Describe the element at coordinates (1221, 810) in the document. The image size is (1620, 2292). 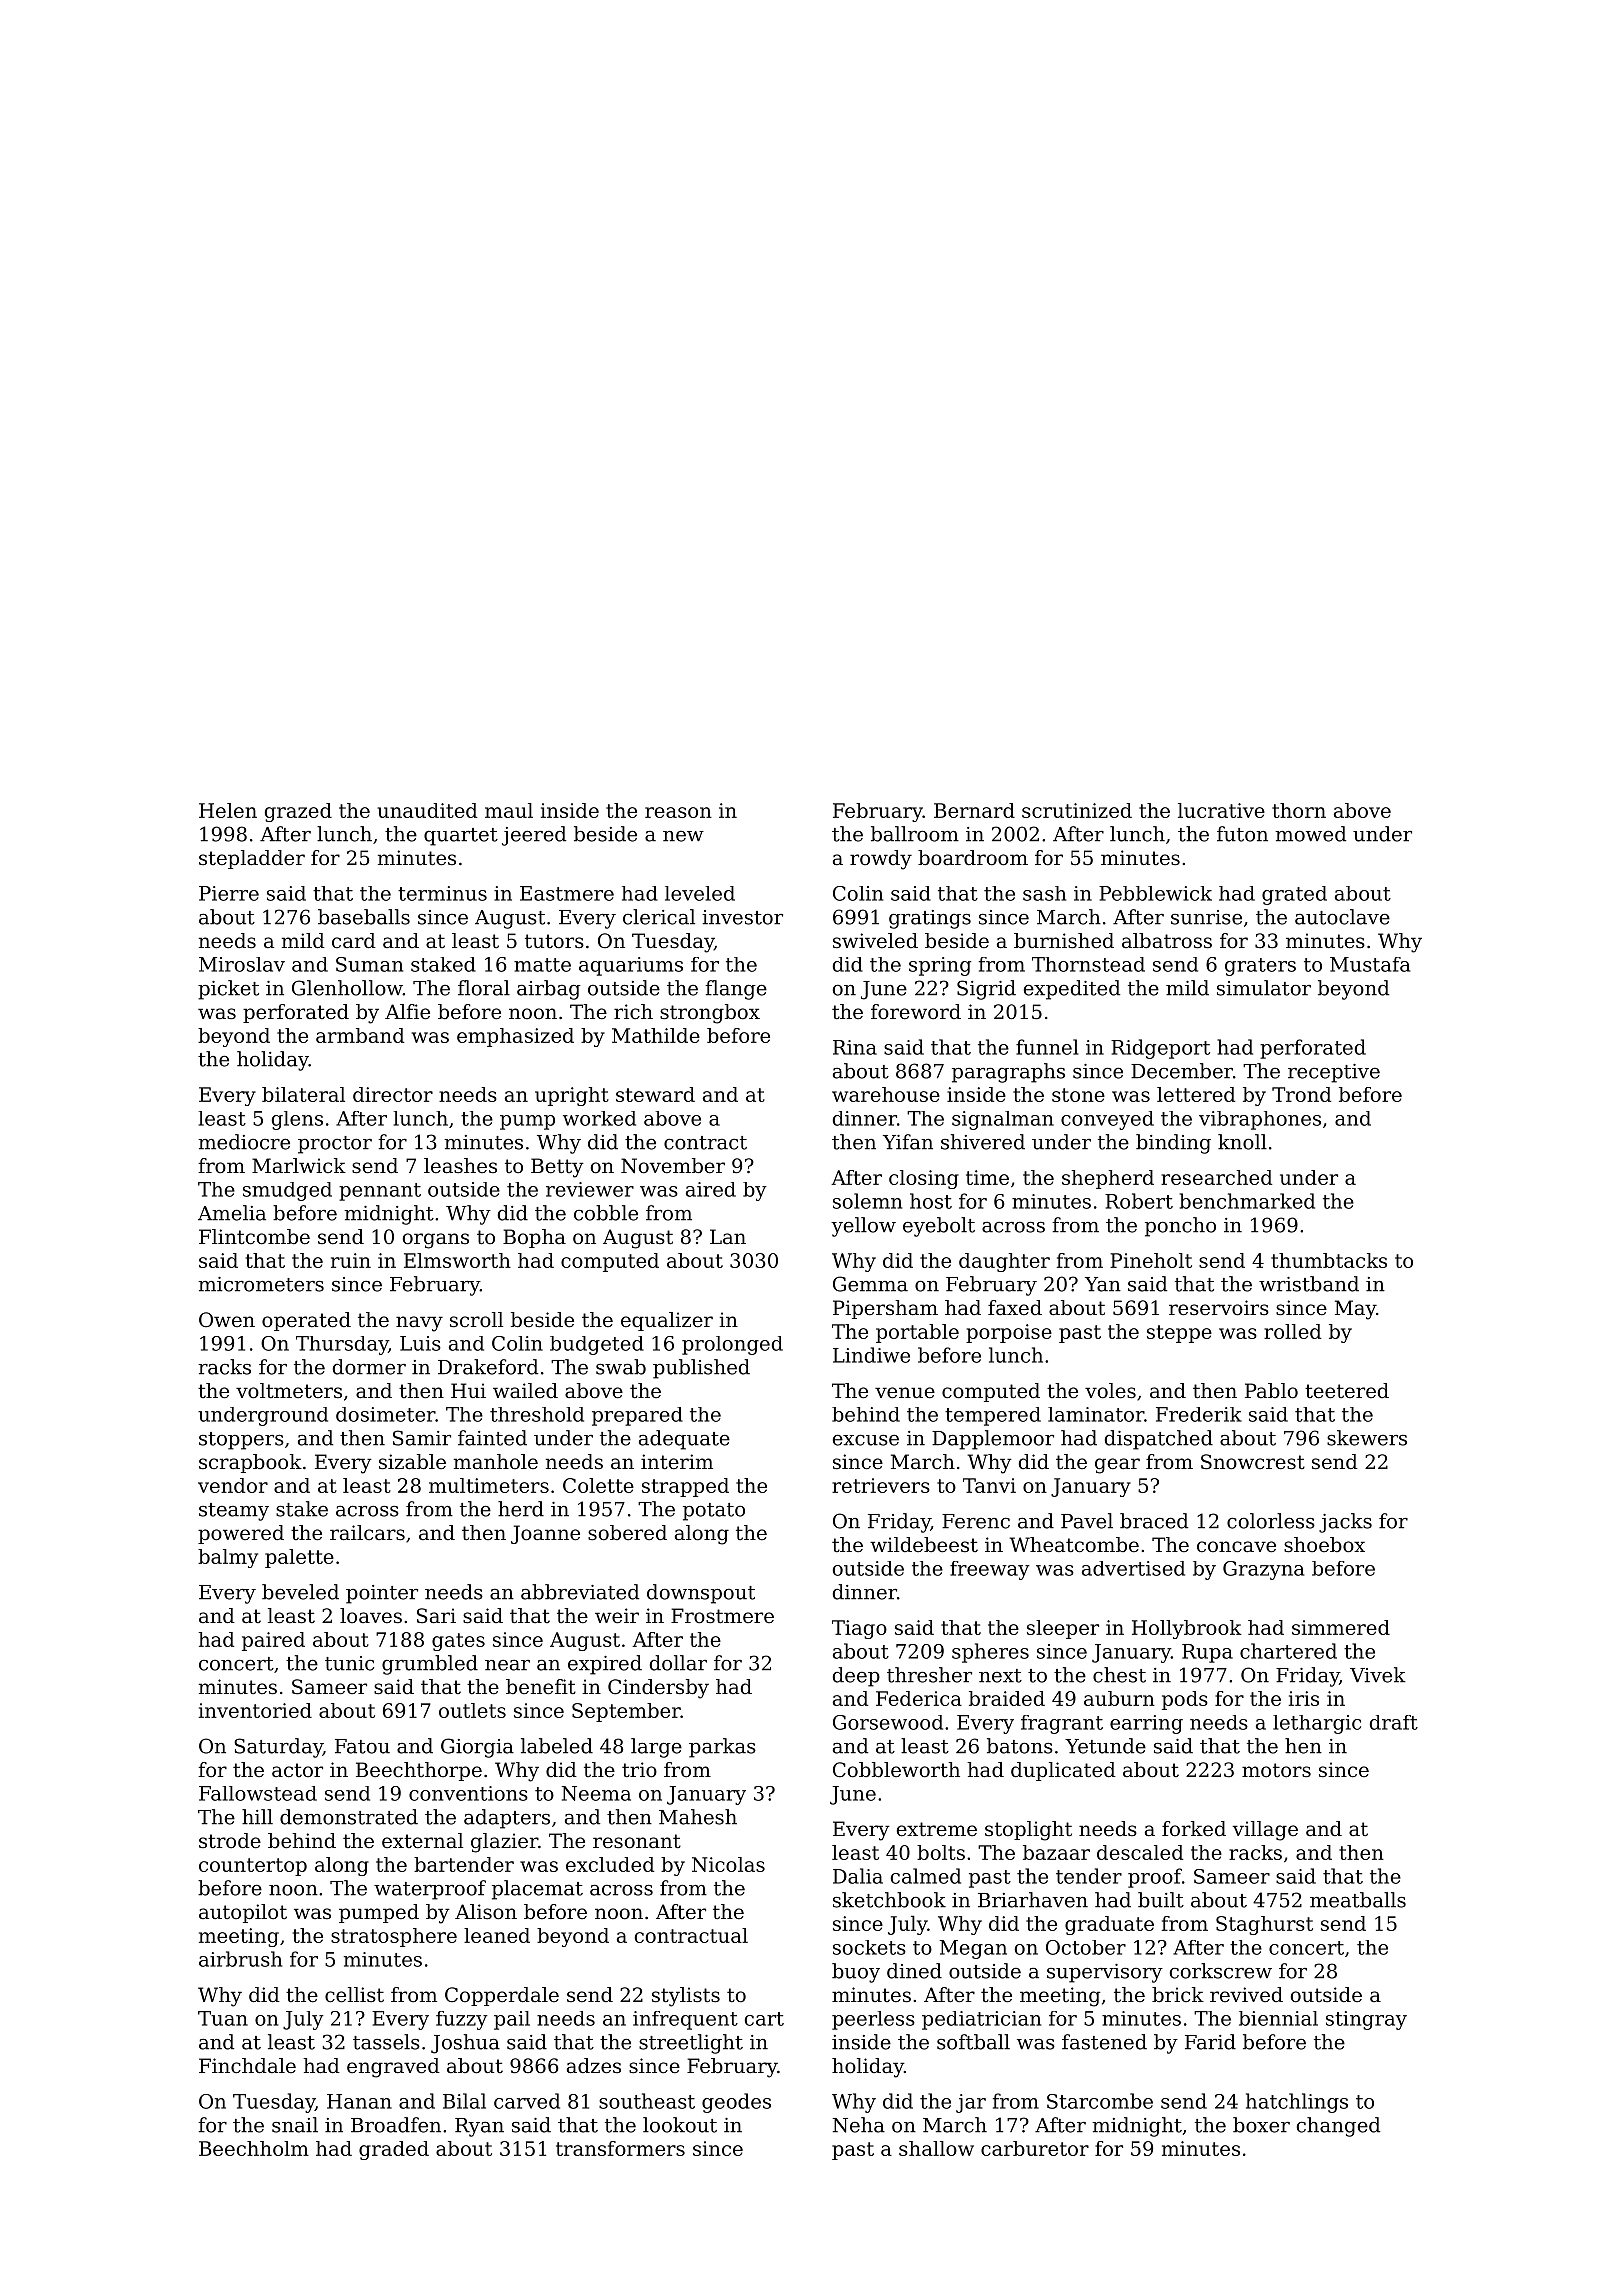
I see `lucrative` at that location.
